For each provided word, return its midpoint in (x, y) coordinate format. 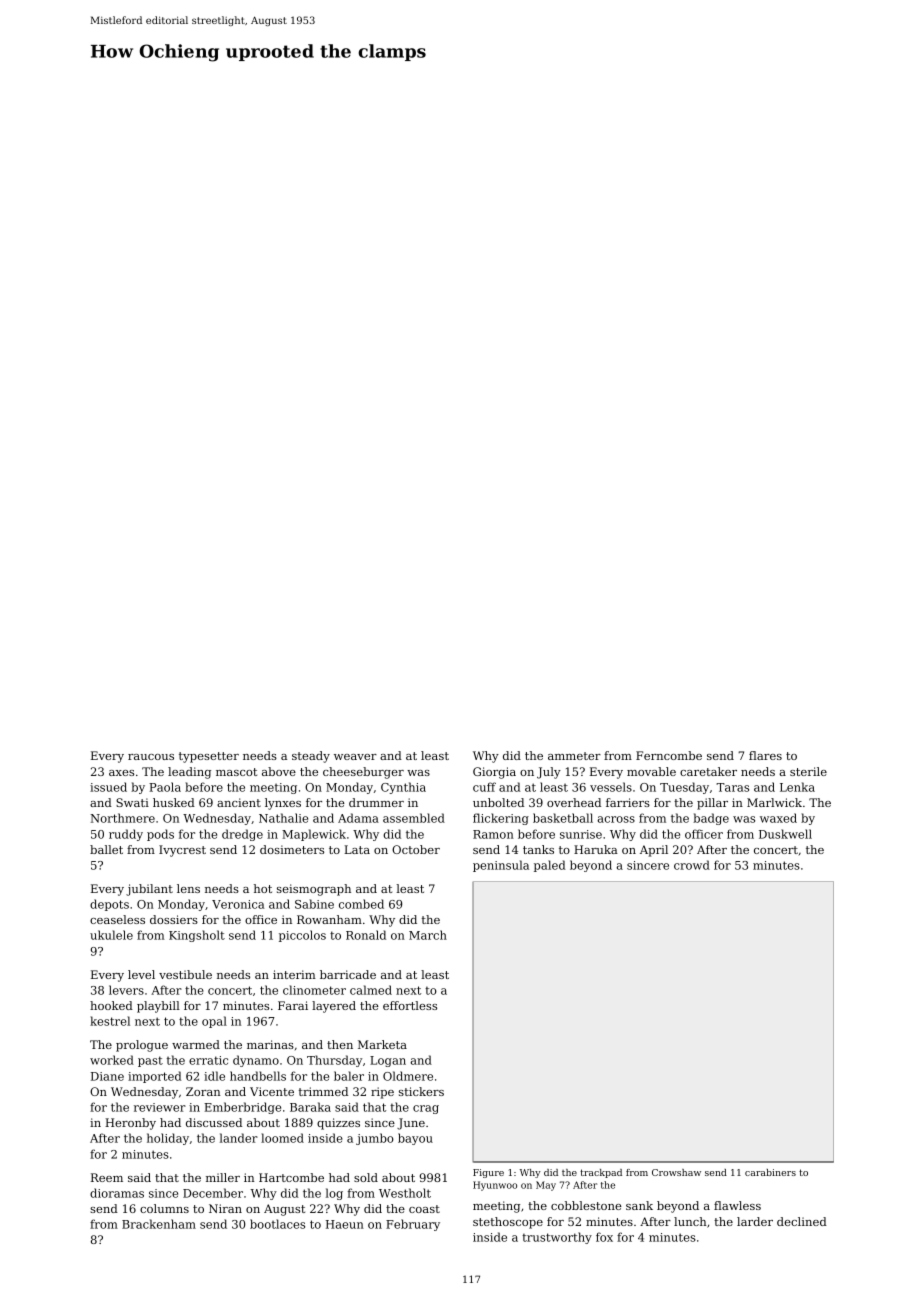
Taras (732, 787)
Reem (107, 1177)
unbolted (498, 802)
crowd (692, 865)
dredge (242, 835)
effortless (410, 1005)
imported (154, 1077)
